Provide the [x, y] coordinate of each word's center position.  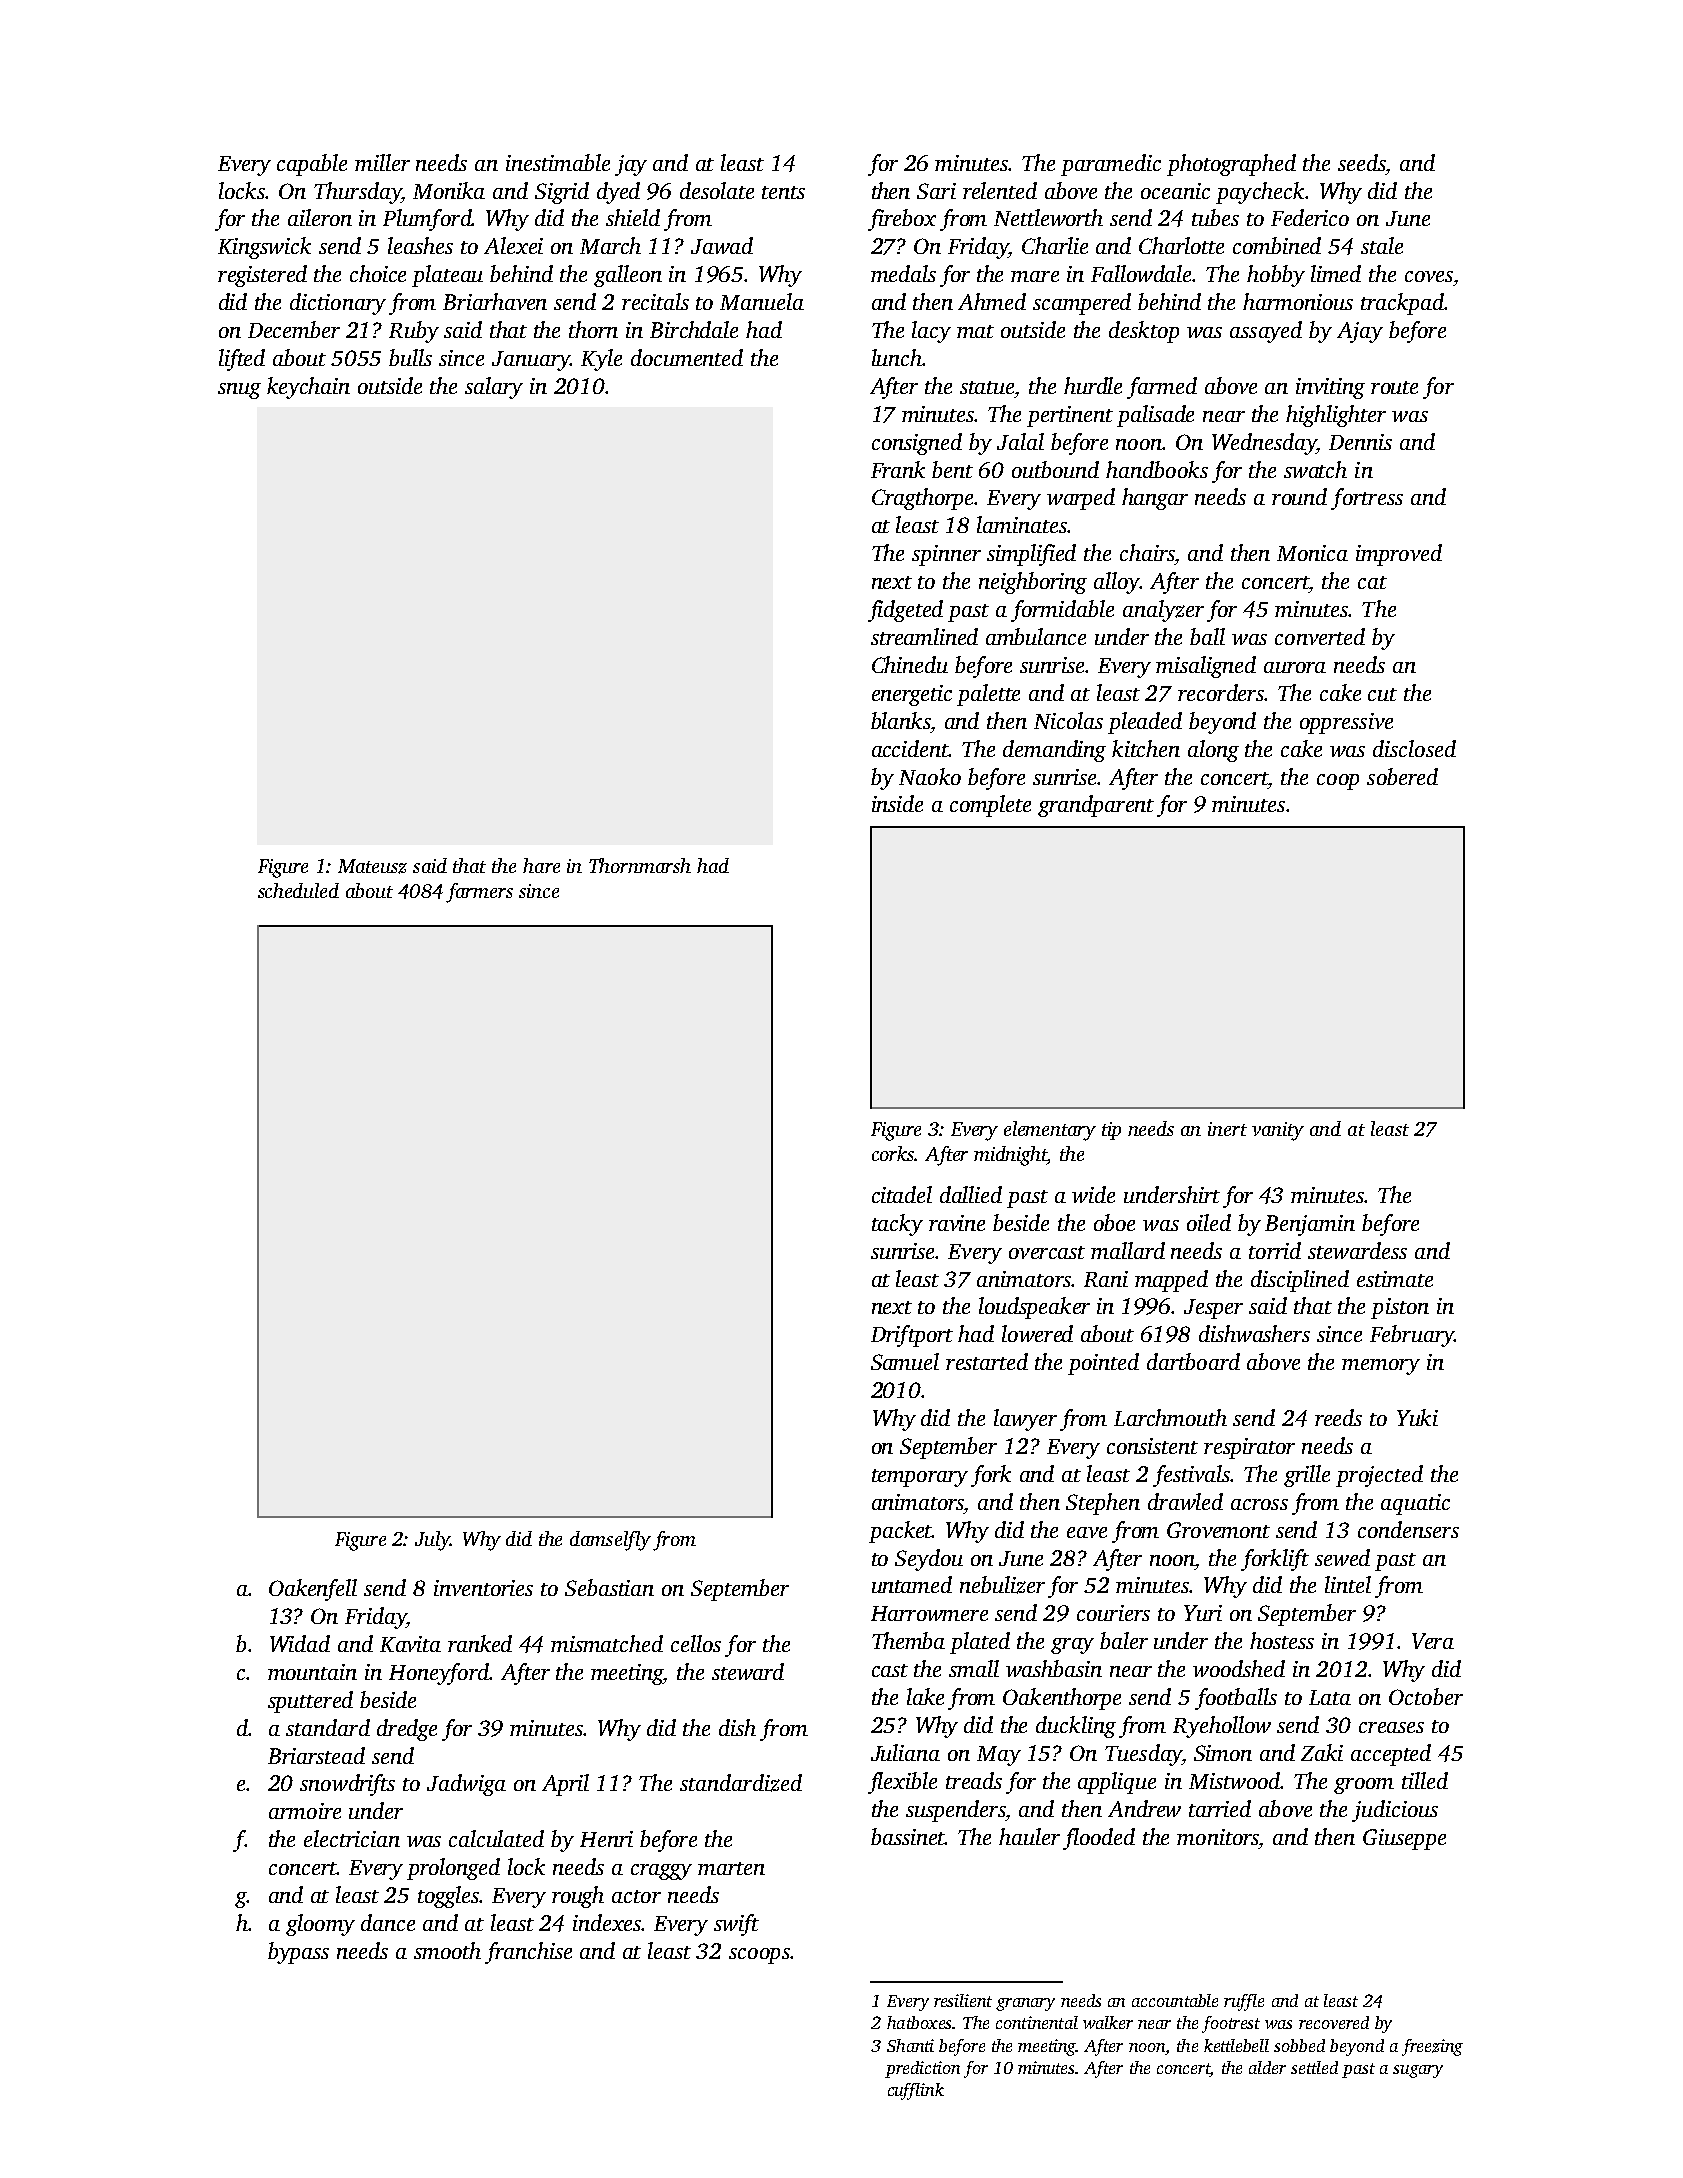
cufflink [916, 2091]
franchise [528, 1953]
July [432, 1541]
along [1213, 751]
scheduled [298, 890]
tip [1111, 1131]
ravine [957, 1223]
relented [1000, 190]
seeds [1362, 162]
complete [990, 806]
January [531, 361]
